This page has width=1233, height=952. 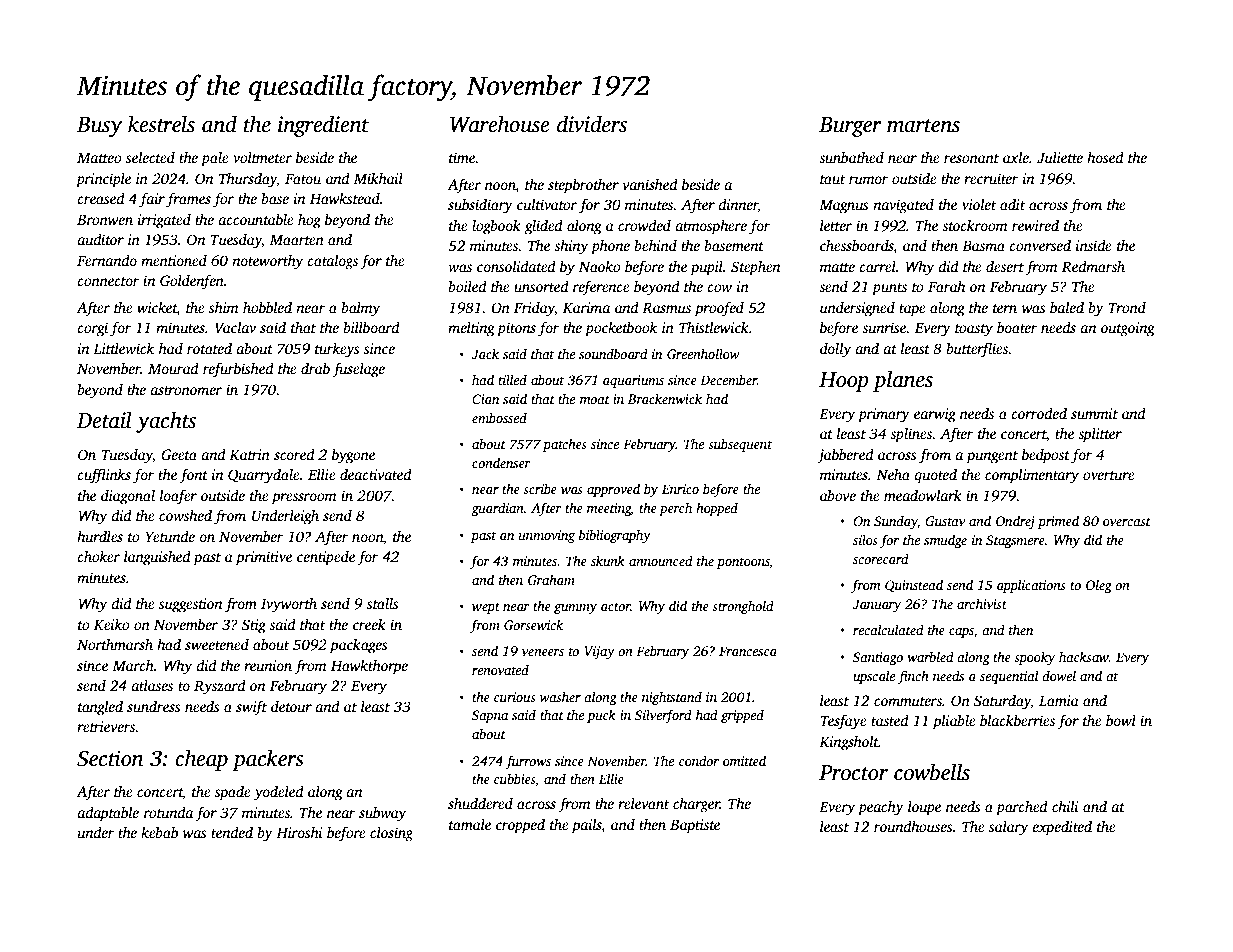 What do you see at coordinates (528, 762) in the page?
I see `furrows` at bounding box center [528, 762].
